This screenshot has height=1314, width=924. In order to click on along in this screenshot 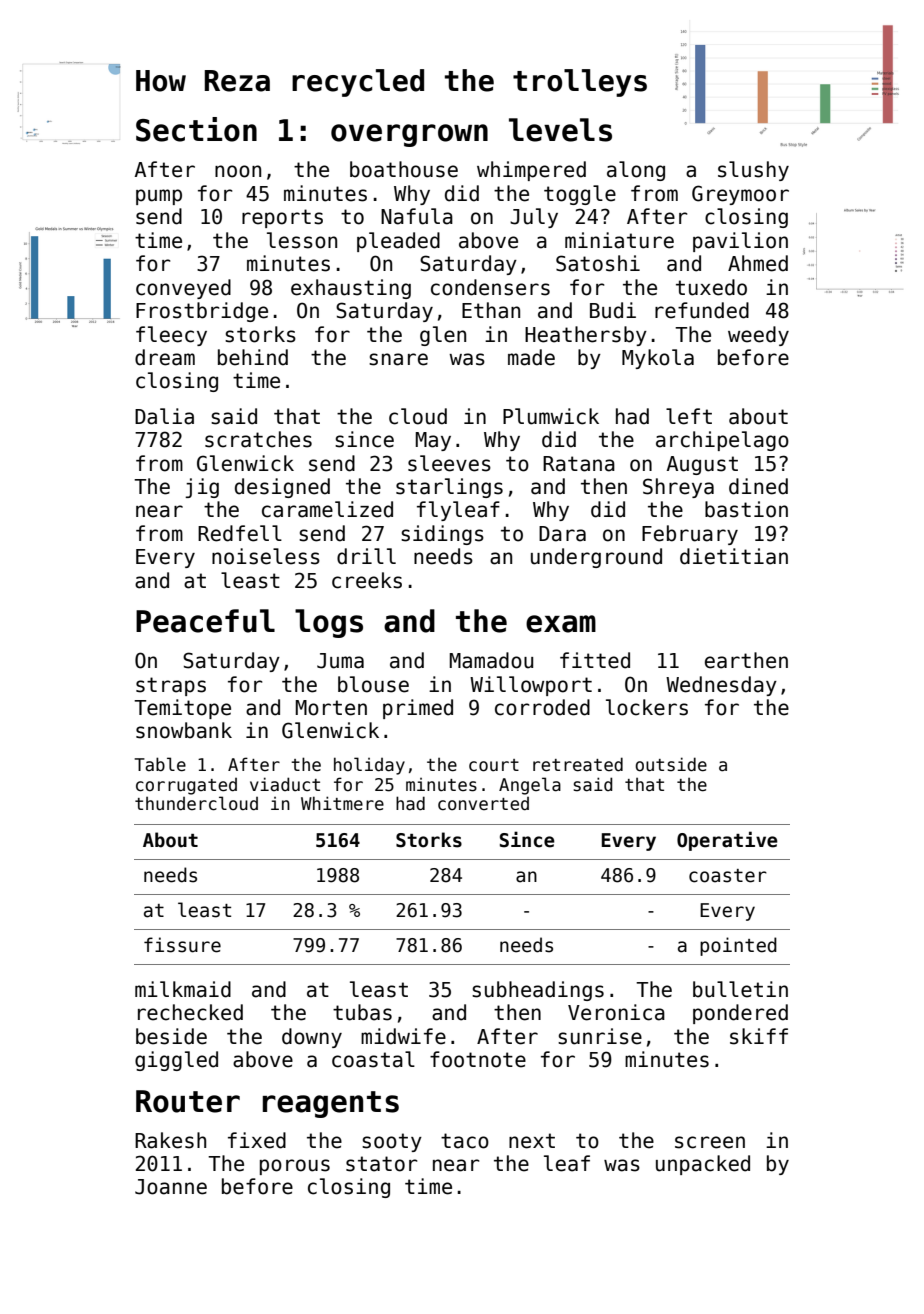, I will do `click(636, 171)`.
